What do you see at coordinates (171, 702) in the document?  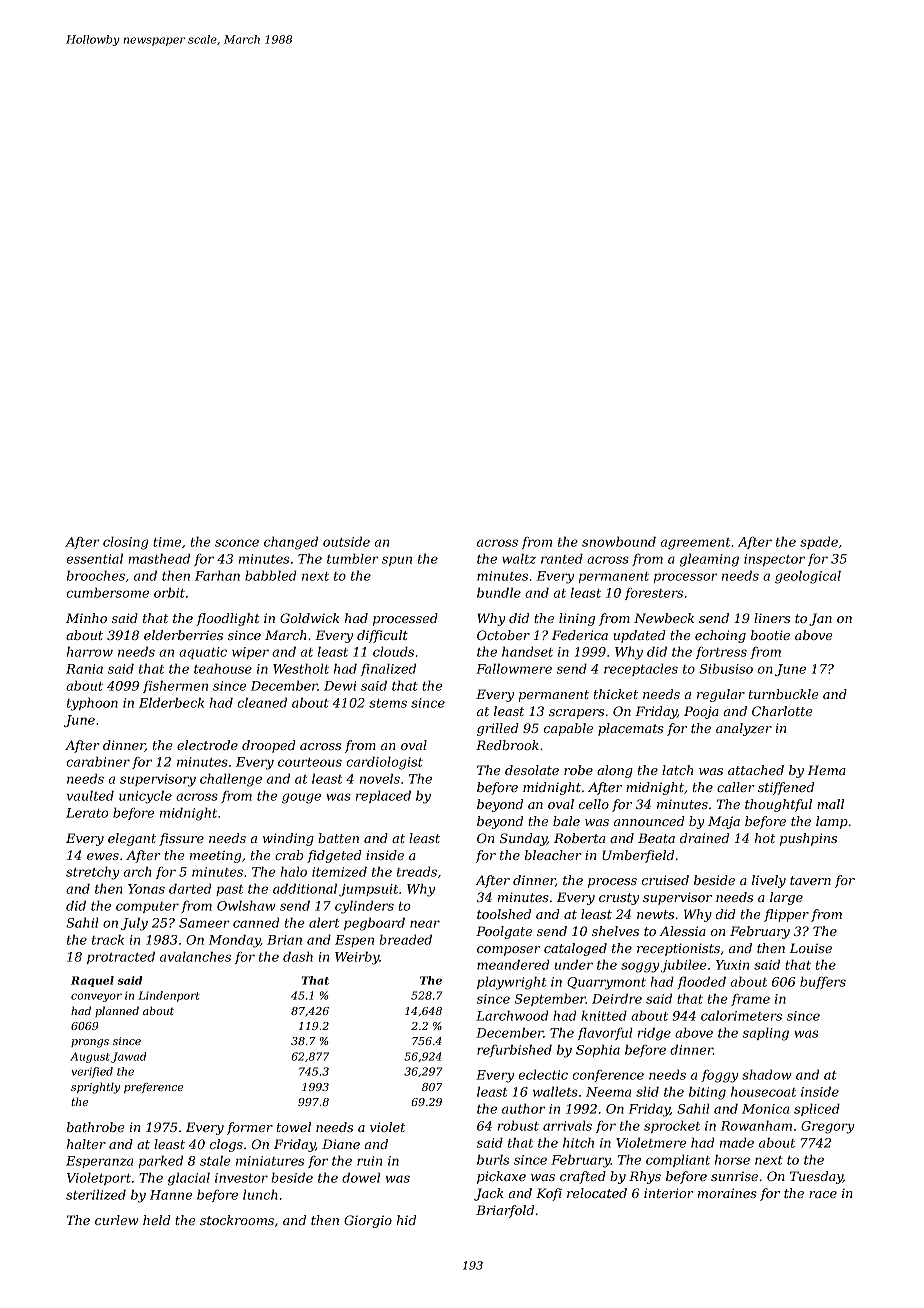 I see `Elderbeck` at bounding box center [171, 702].
